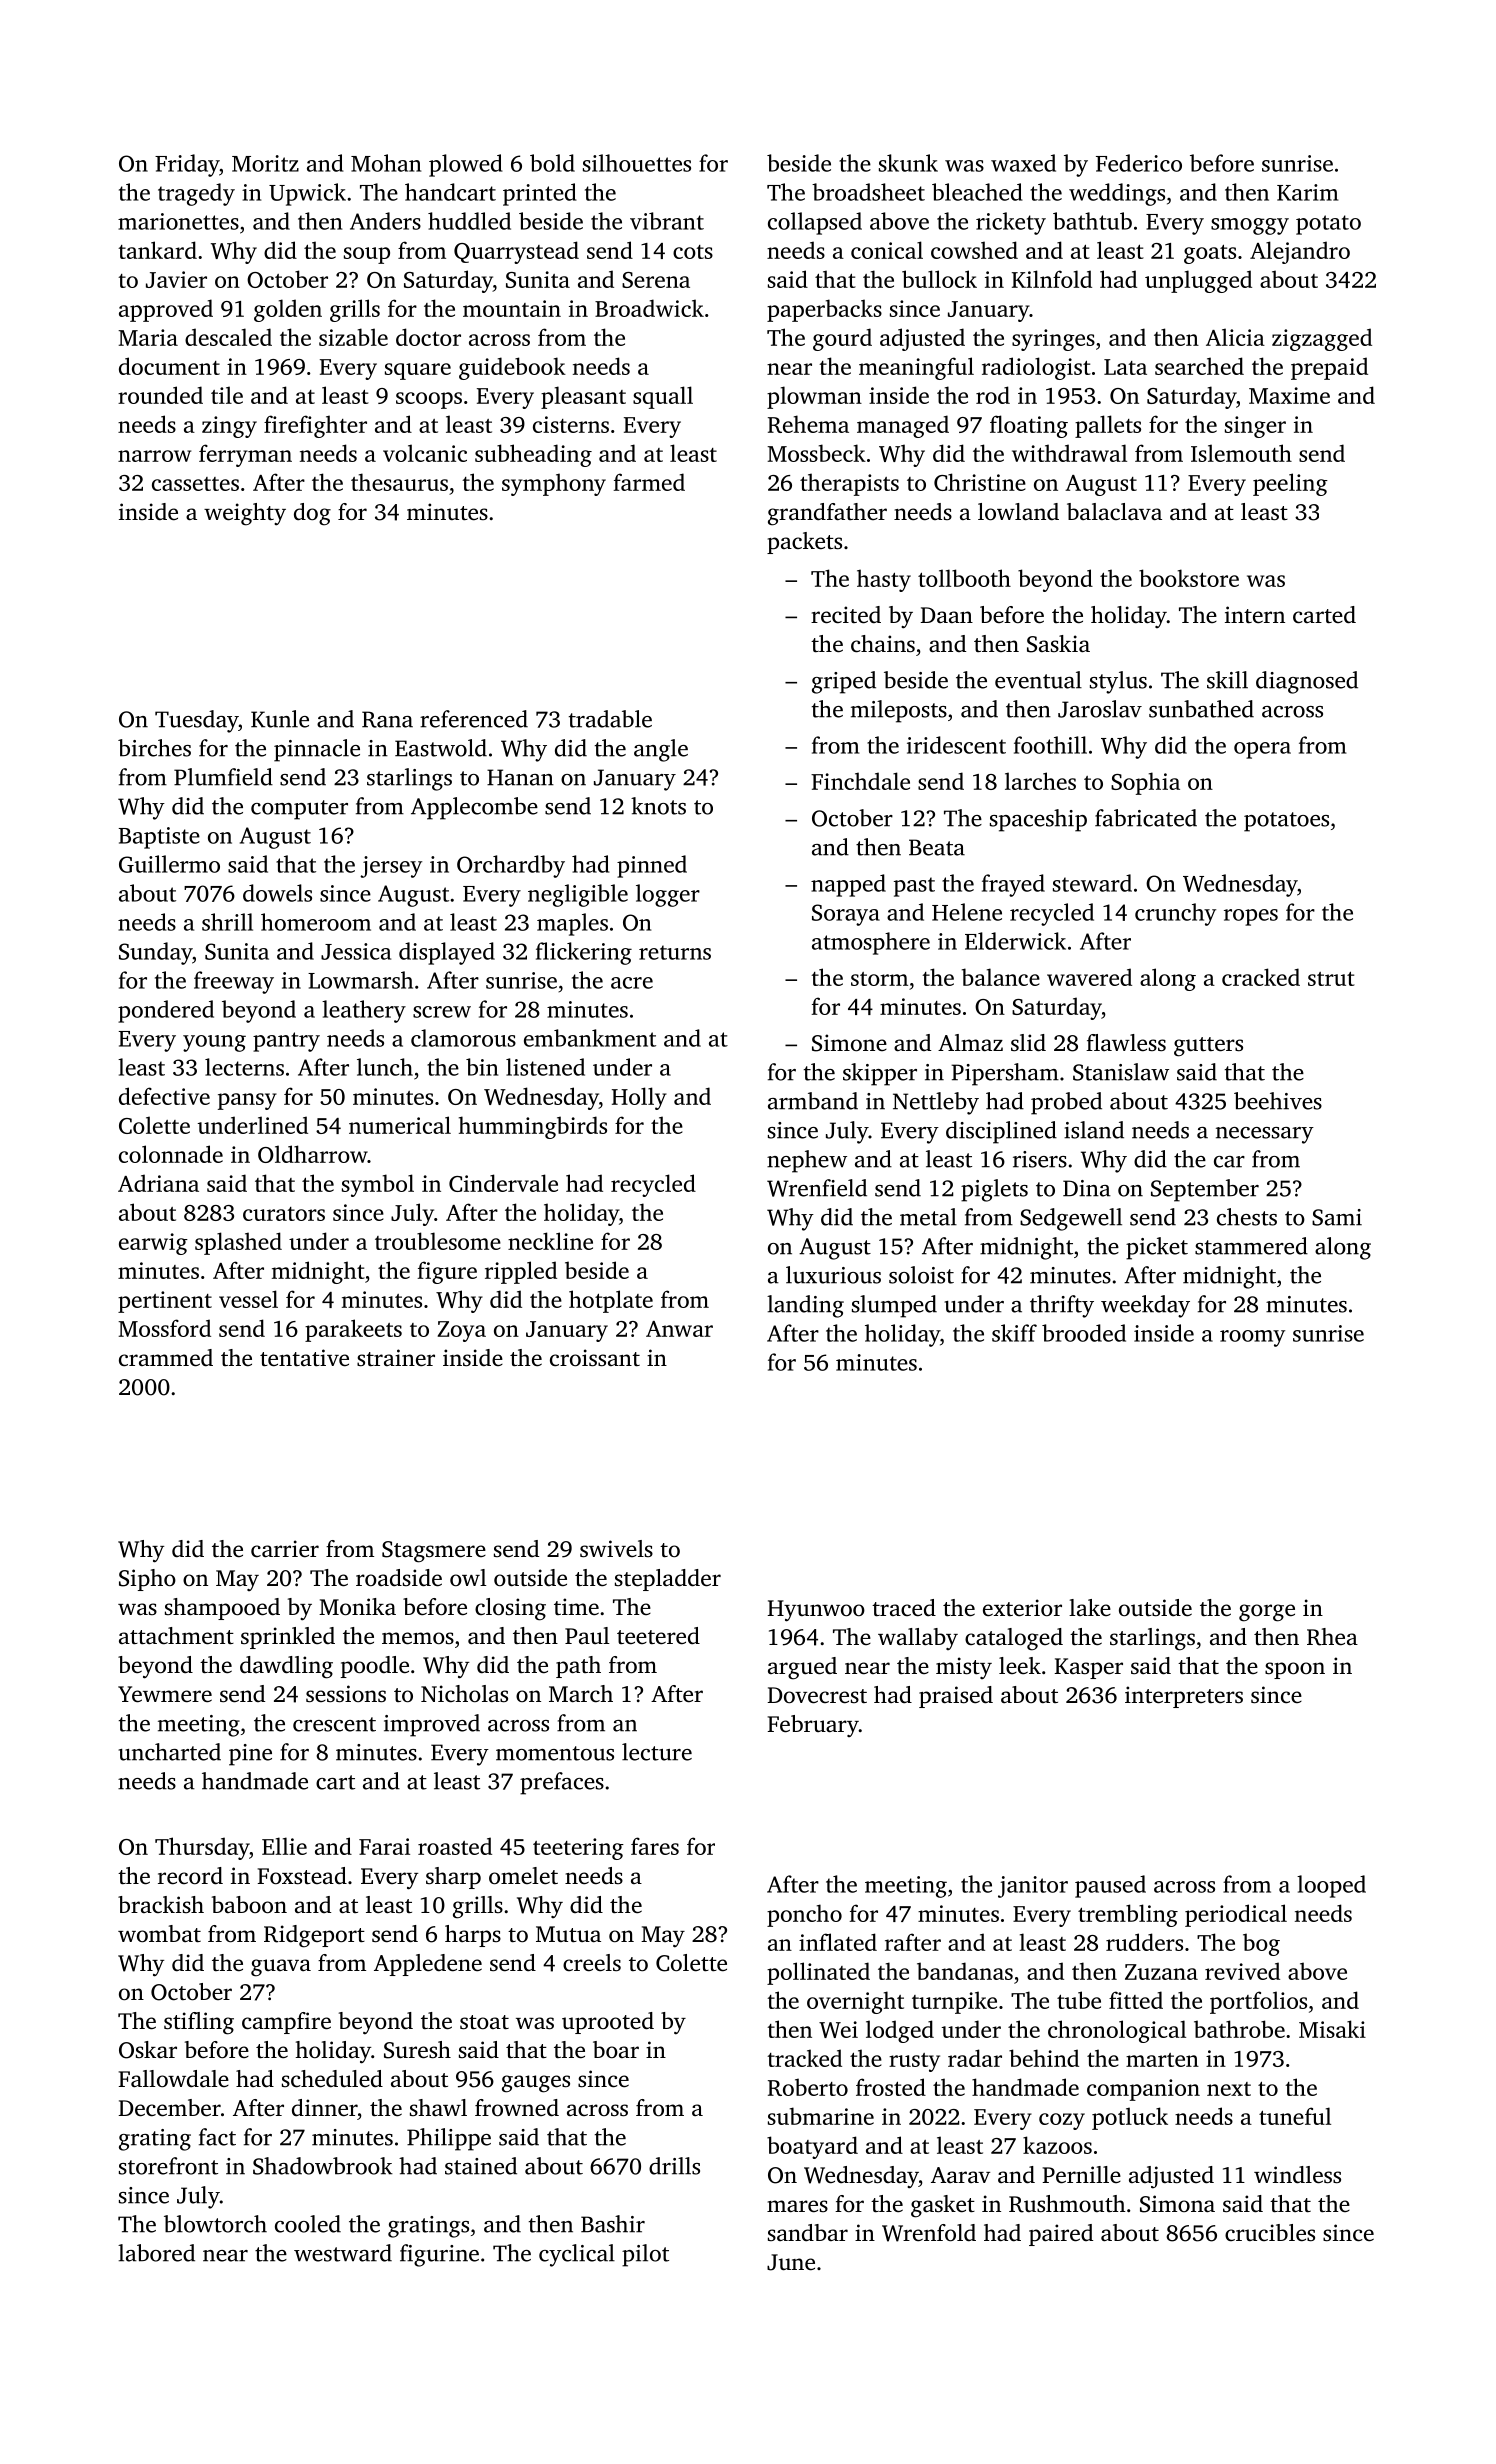  I want to click on silhouettes, so click(637, 163).
